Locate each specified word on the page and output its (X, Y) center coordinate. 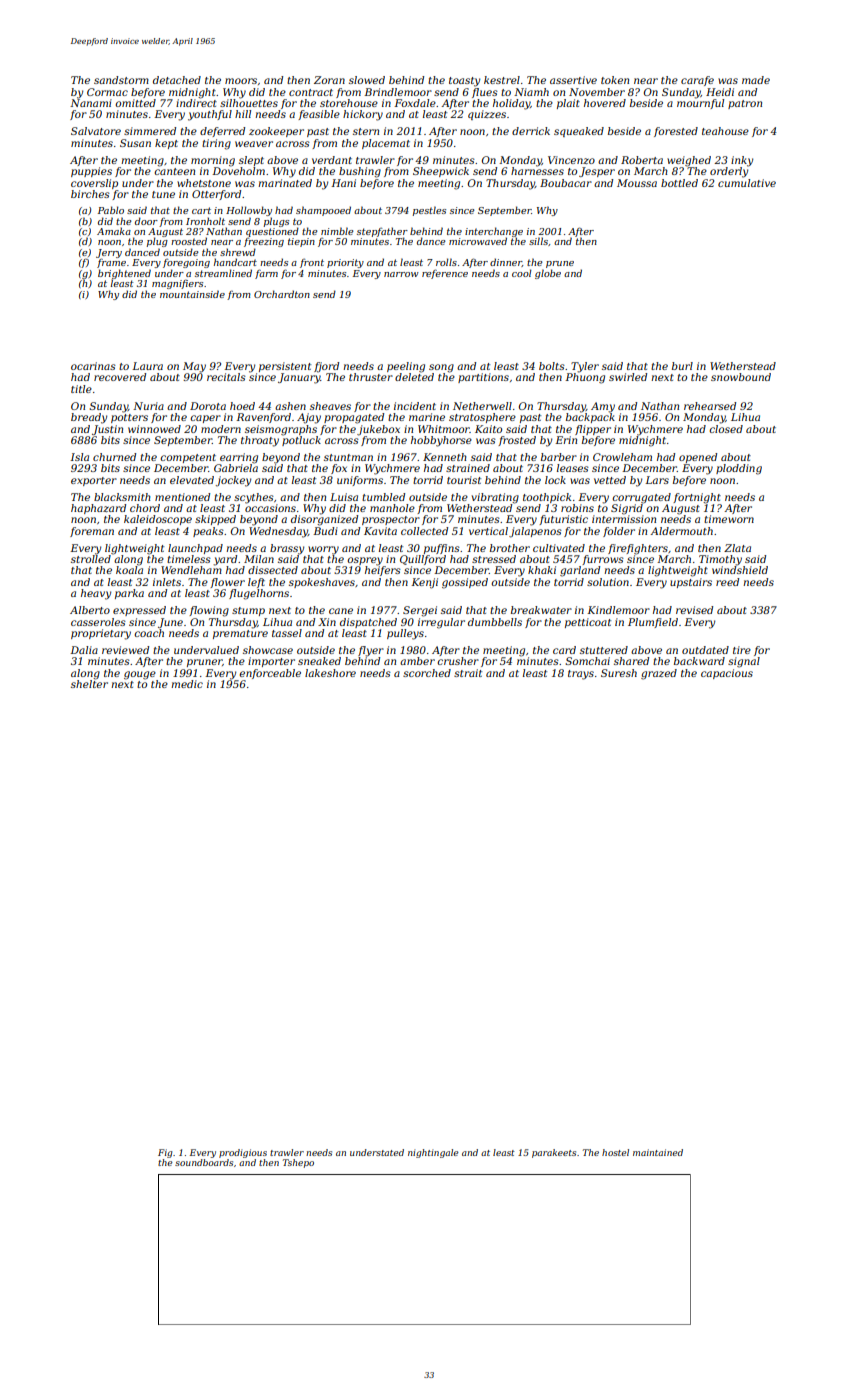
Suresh (619, 673)
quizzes (487, 115)
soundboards (204, 1162)
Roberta (642, 160)
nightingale (433, 1153)
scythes (254, 498)
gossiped (465, 583)
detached (177, 80)
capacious (727, 674)
